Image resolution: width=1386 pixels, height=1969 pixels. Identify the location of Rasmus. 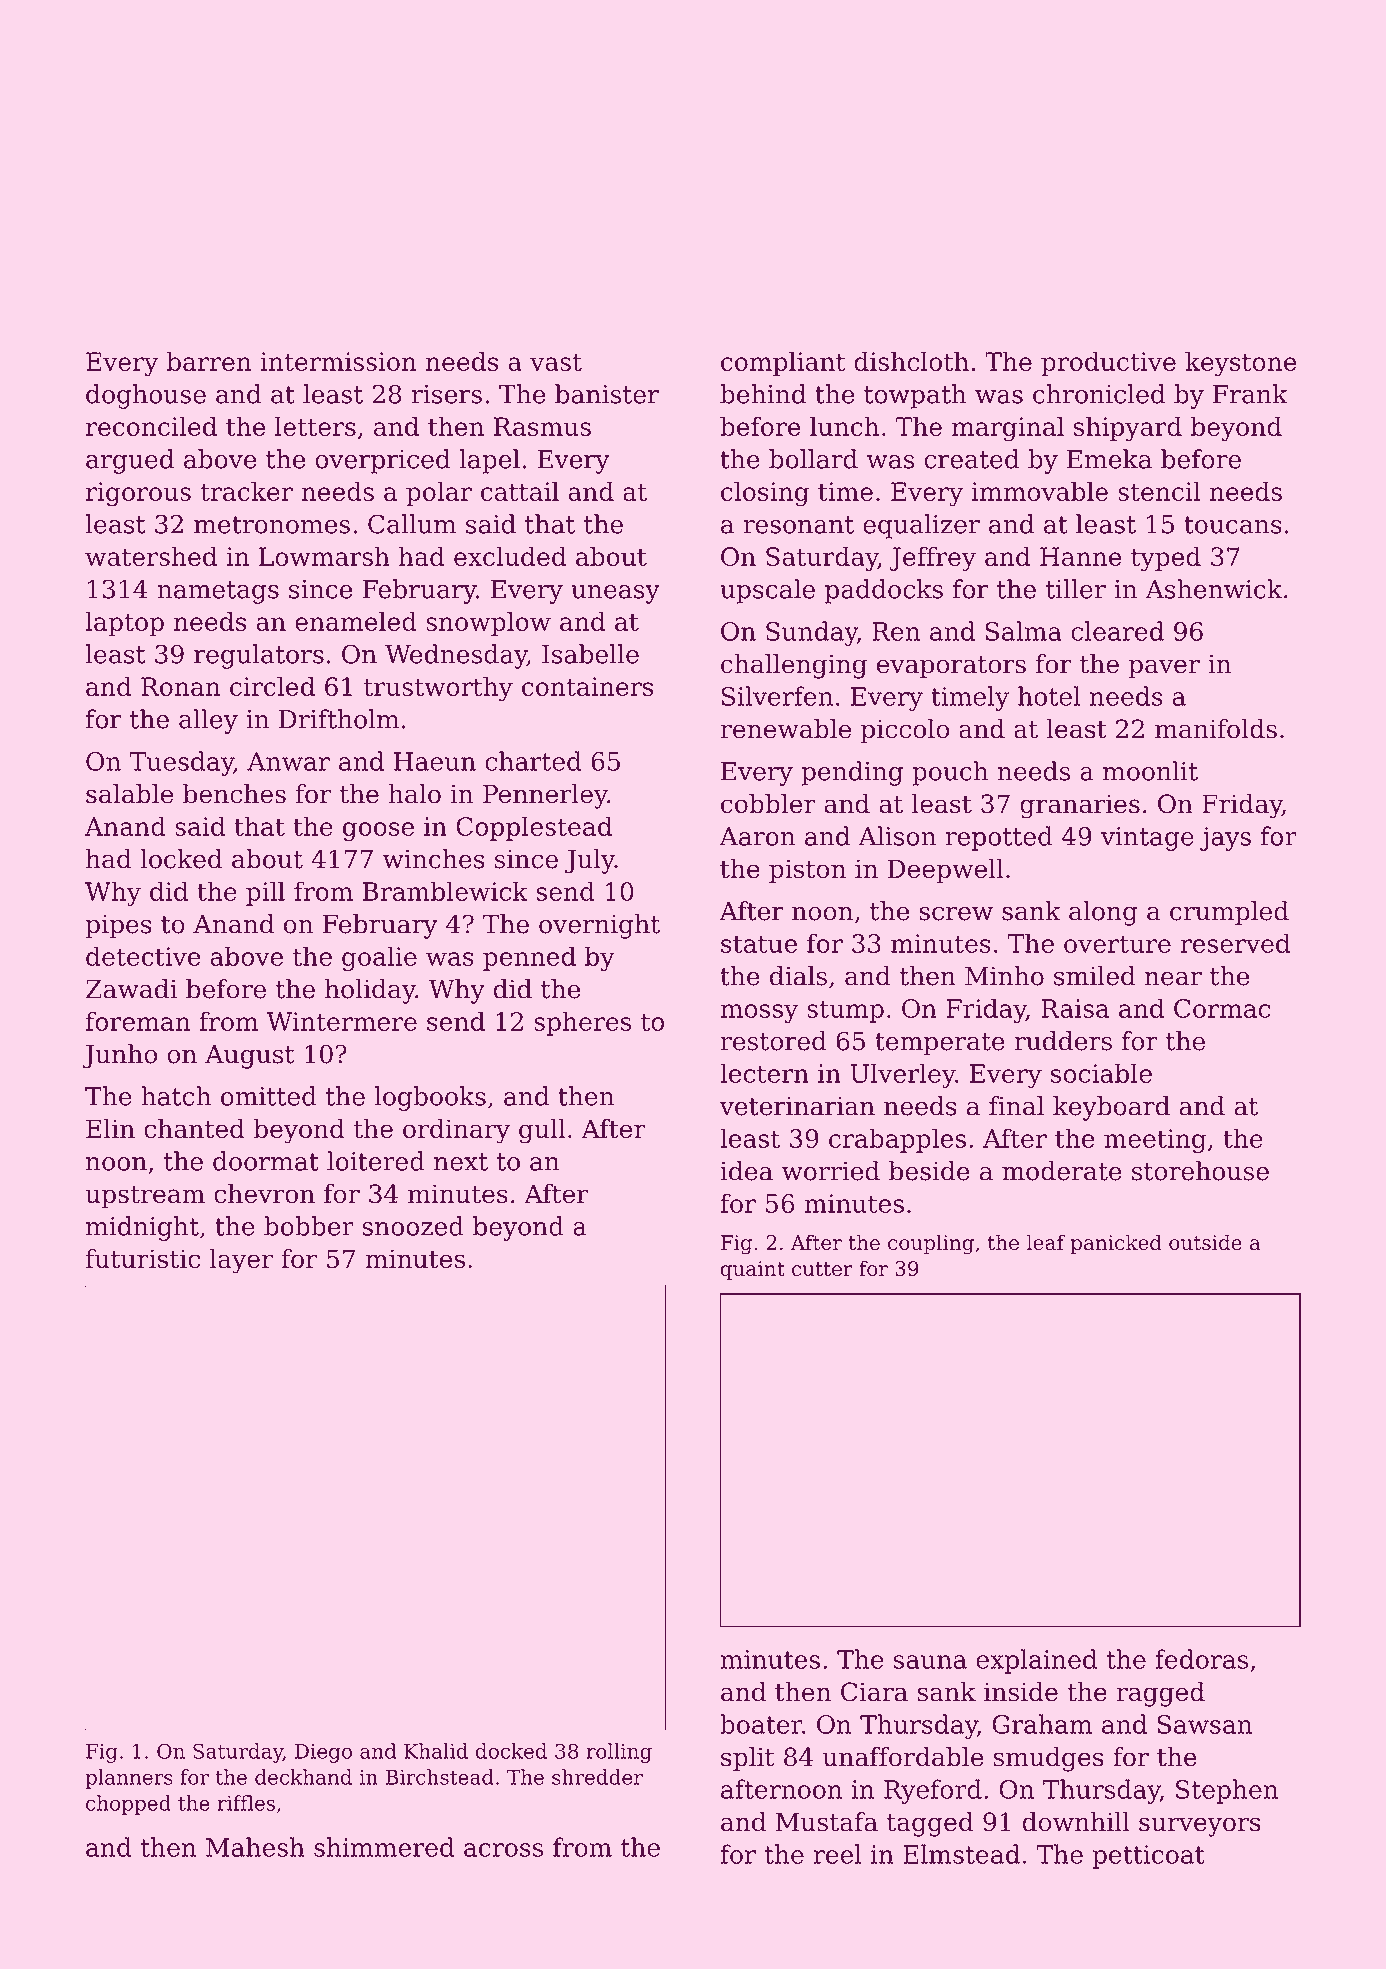
(542, 426).
